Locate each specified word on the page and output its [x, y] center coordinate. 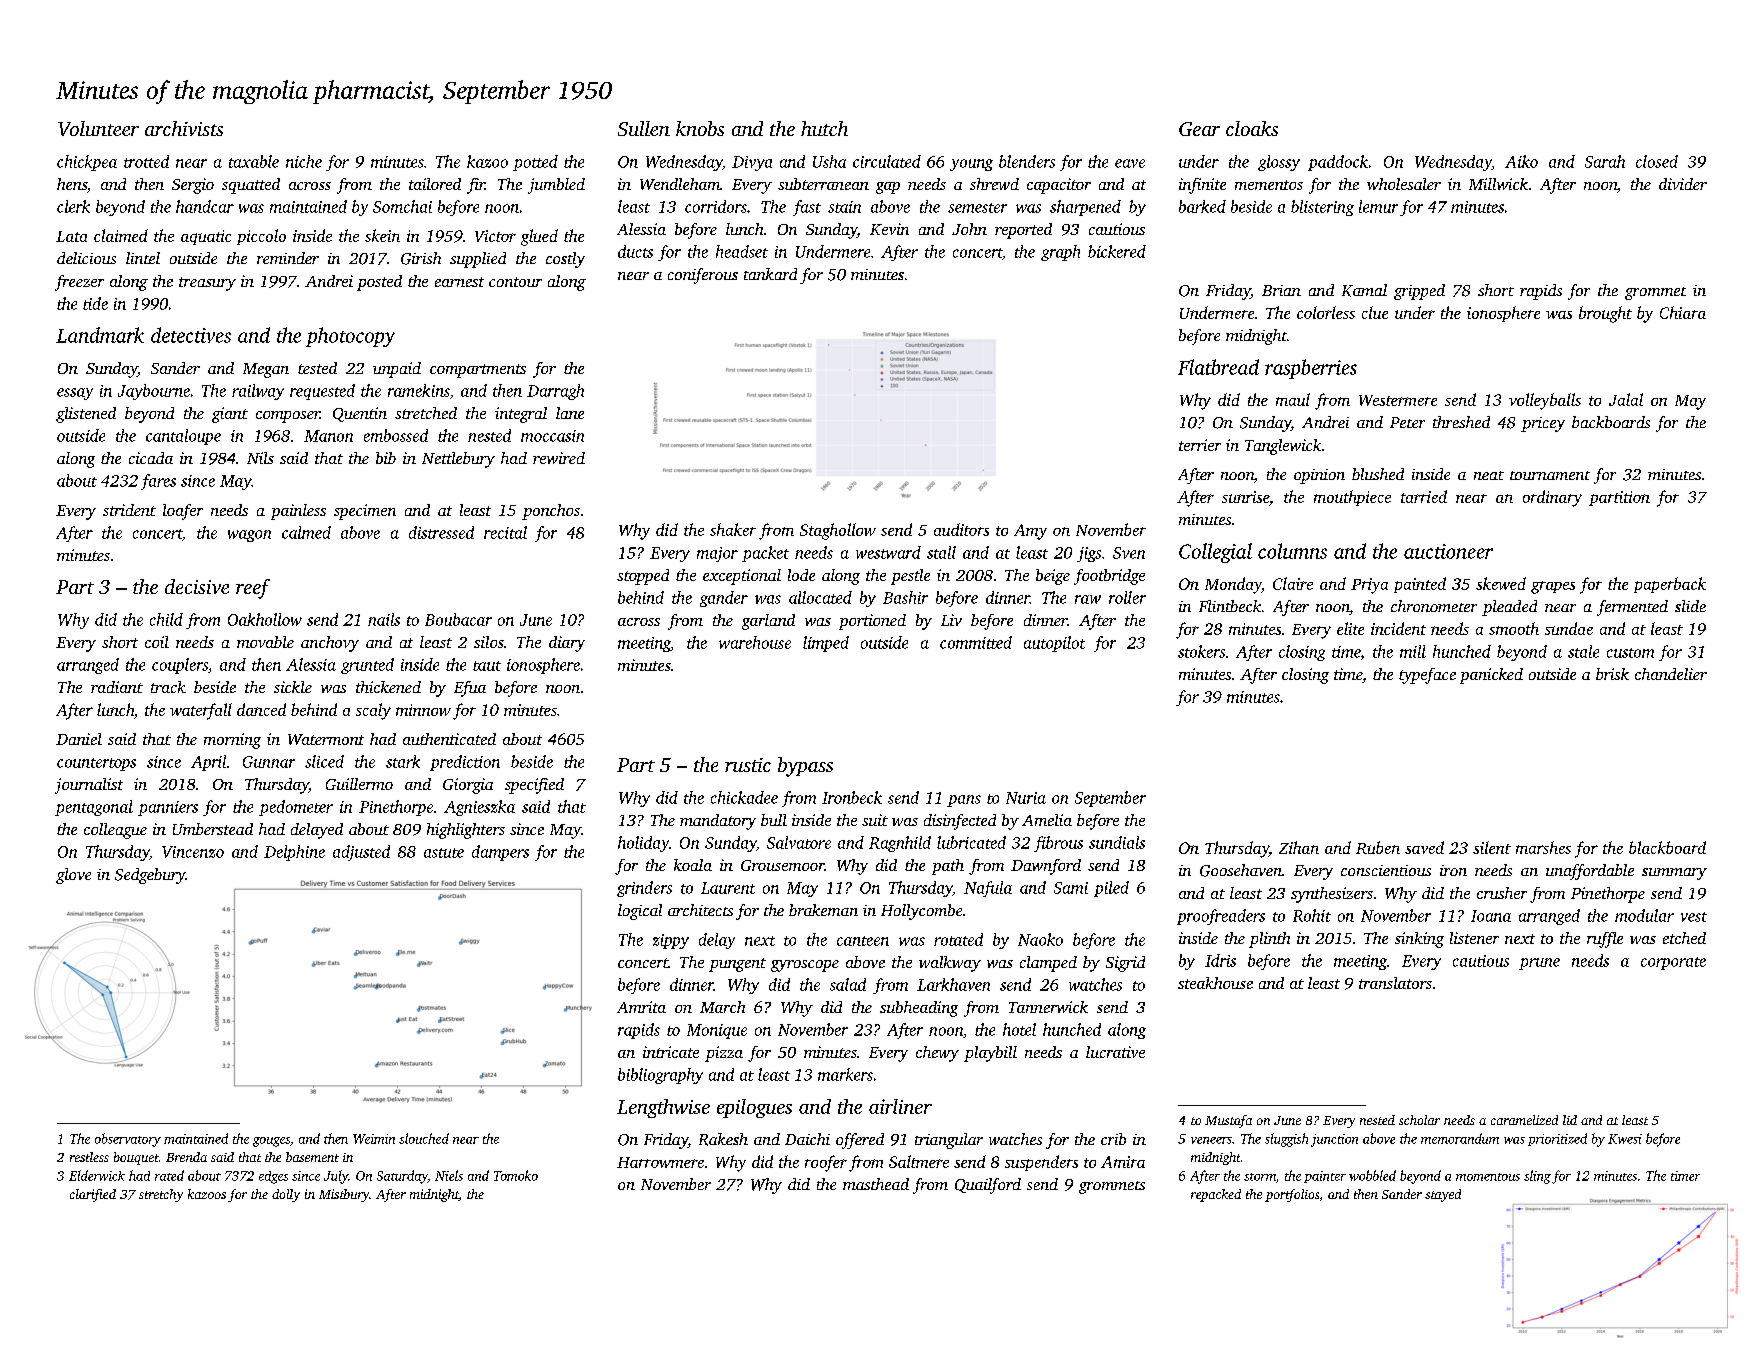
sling [1537, 1177]
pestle [910, 577]
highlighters [466, 831]
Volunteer [98, 128]
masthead [876, 1184]
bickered [1117, 251]
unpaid [397, 370]
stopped [643, 577]
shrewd [994, 184]
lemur [1378, 206]
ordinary [1552, 498]
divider [1683, 184]
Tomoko [516, 1175]
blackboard [1667, 847]
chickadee [744, 797]
